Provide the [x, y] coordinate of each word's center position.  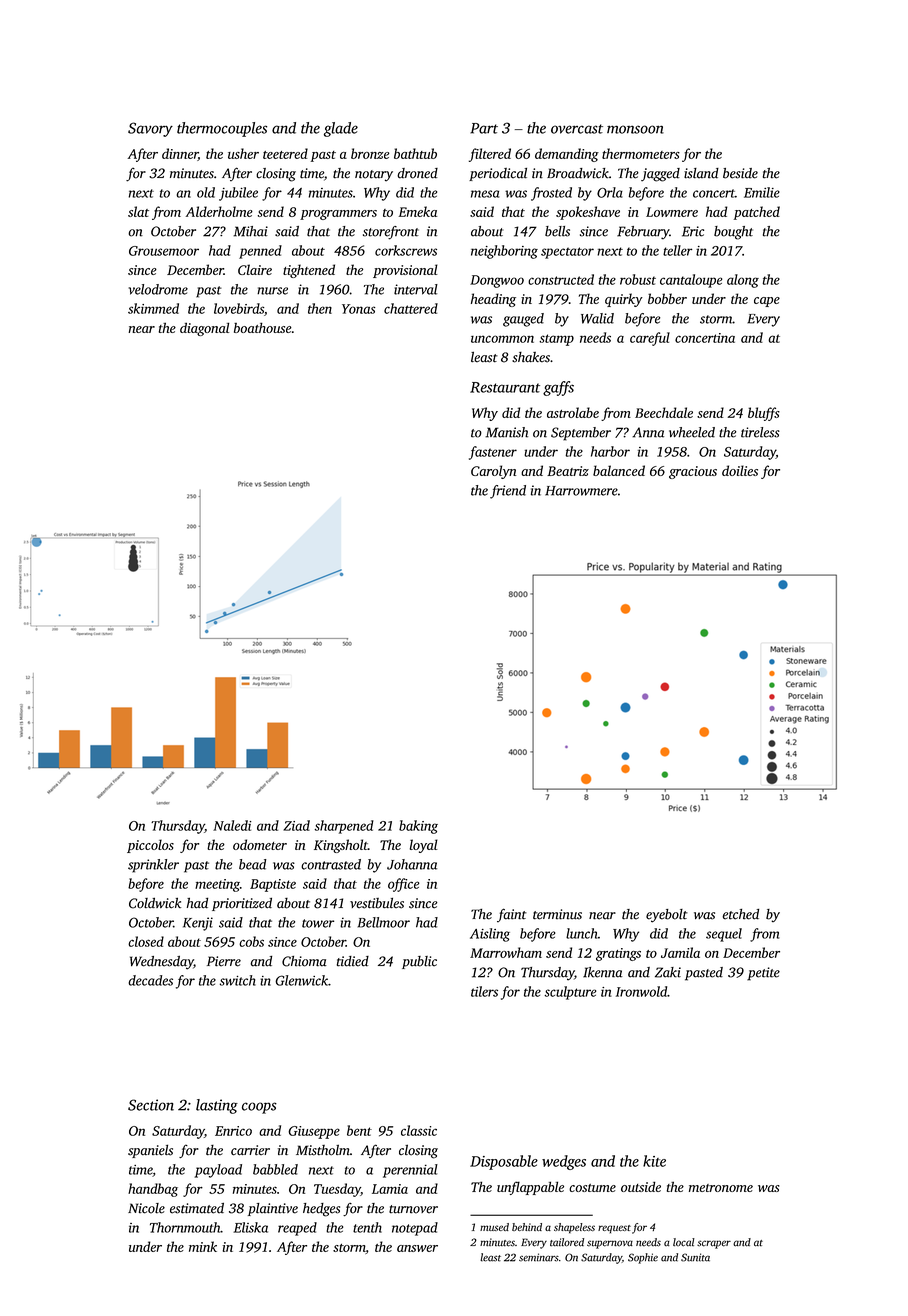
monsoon [635, 129]
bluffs [764, 414]
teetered [285, 153]
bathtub [415, 153]
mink [203, 1246]
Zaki [668, 972]
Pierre [224, 961]
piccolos [150, 846]
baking [418, 827]
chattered [411, 308]
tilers [484, 991]
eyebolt [667, 916]
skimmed [153, 308]
